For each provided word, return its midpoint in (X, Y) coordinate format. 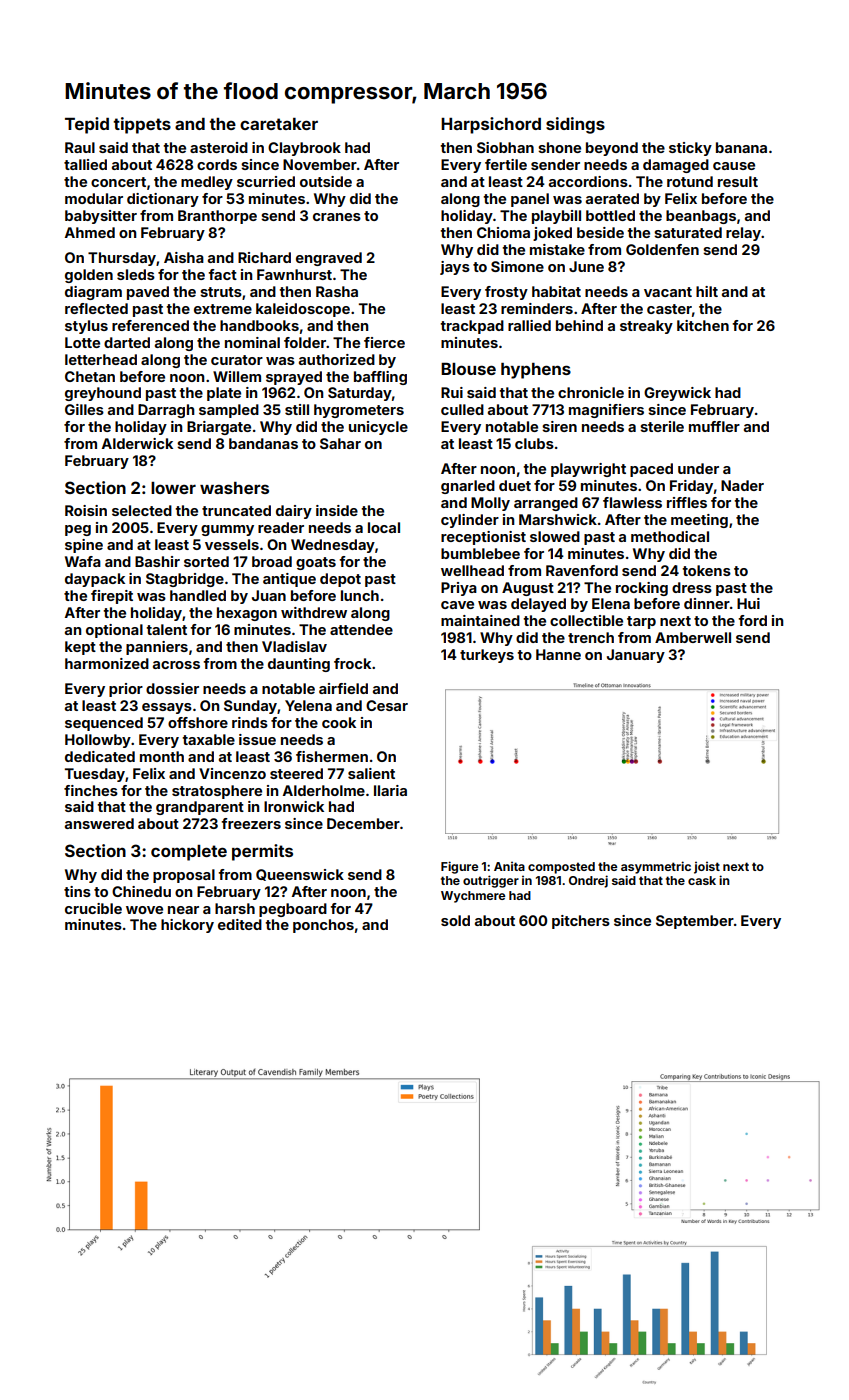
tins (77, 891)
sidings (575, 125)
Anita (509, 866)
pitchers (581, 922)
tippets (142, 125)
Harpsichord (491, 125)
